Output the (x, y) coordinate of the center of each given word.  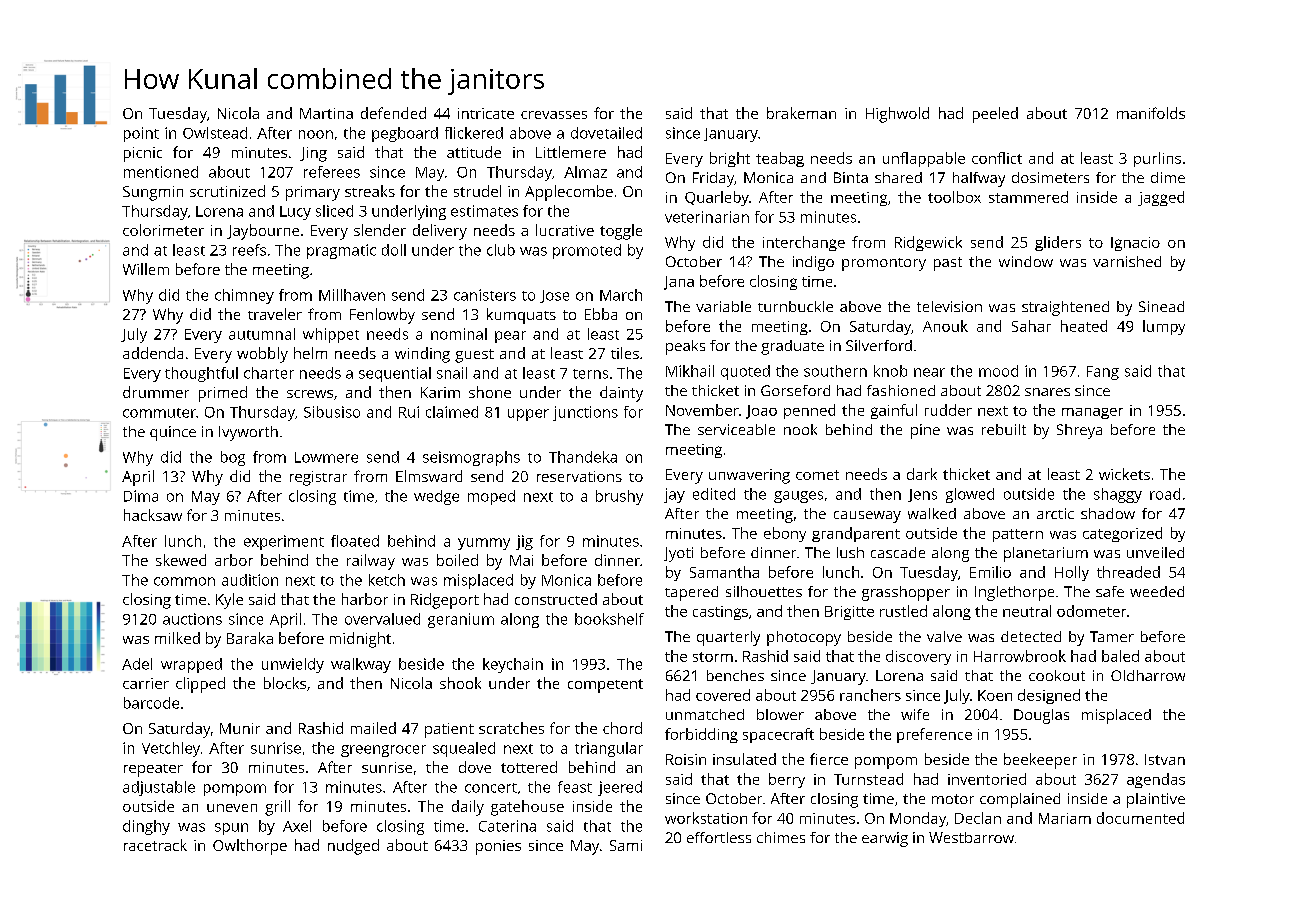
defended (393, 113)
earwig (885, 839)
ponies (498, 847)
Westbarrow (971, 837)
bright (730, 159)
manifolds (1151, 113)
